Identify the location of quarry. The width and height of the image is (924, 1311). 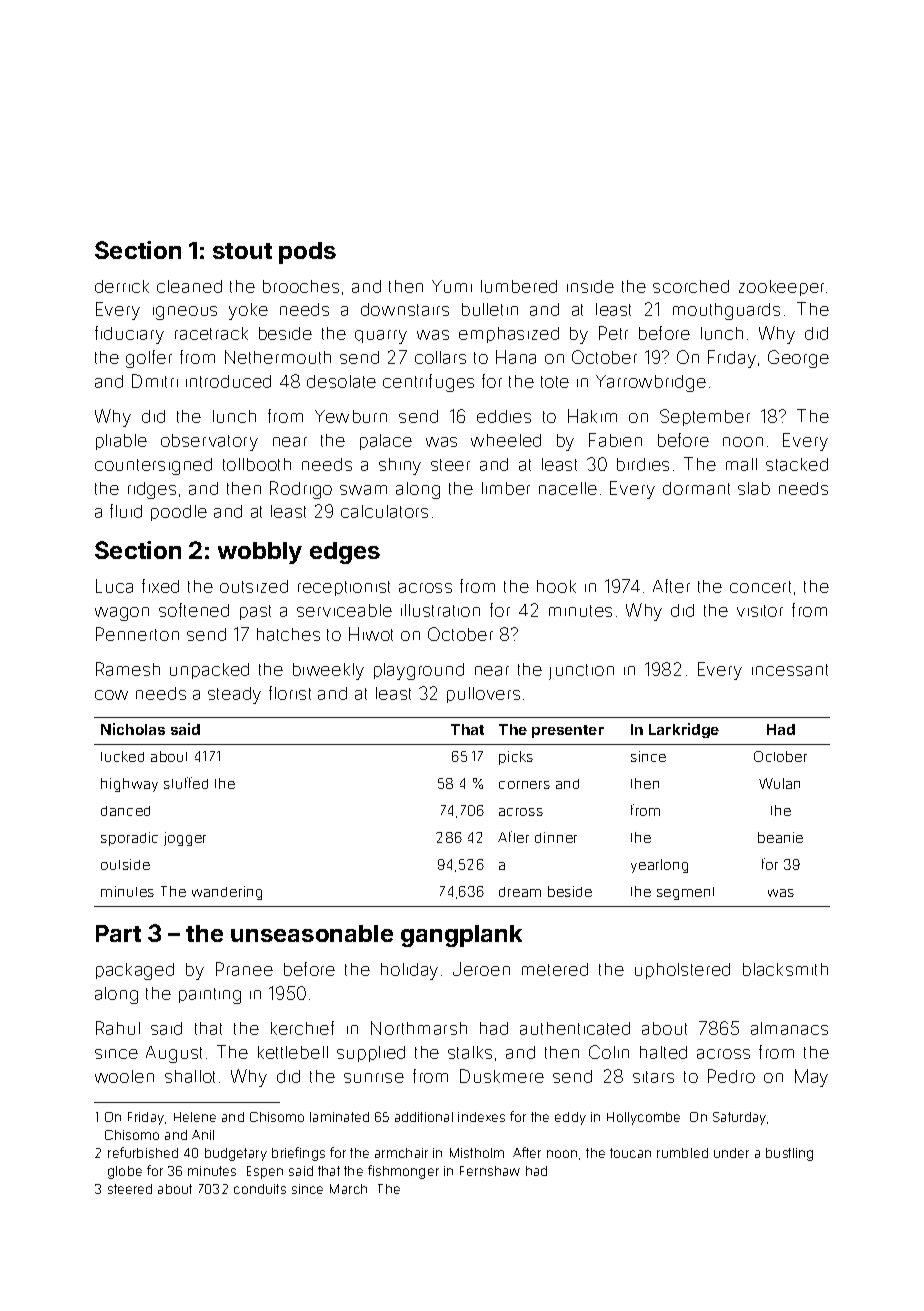
(381, 337).
